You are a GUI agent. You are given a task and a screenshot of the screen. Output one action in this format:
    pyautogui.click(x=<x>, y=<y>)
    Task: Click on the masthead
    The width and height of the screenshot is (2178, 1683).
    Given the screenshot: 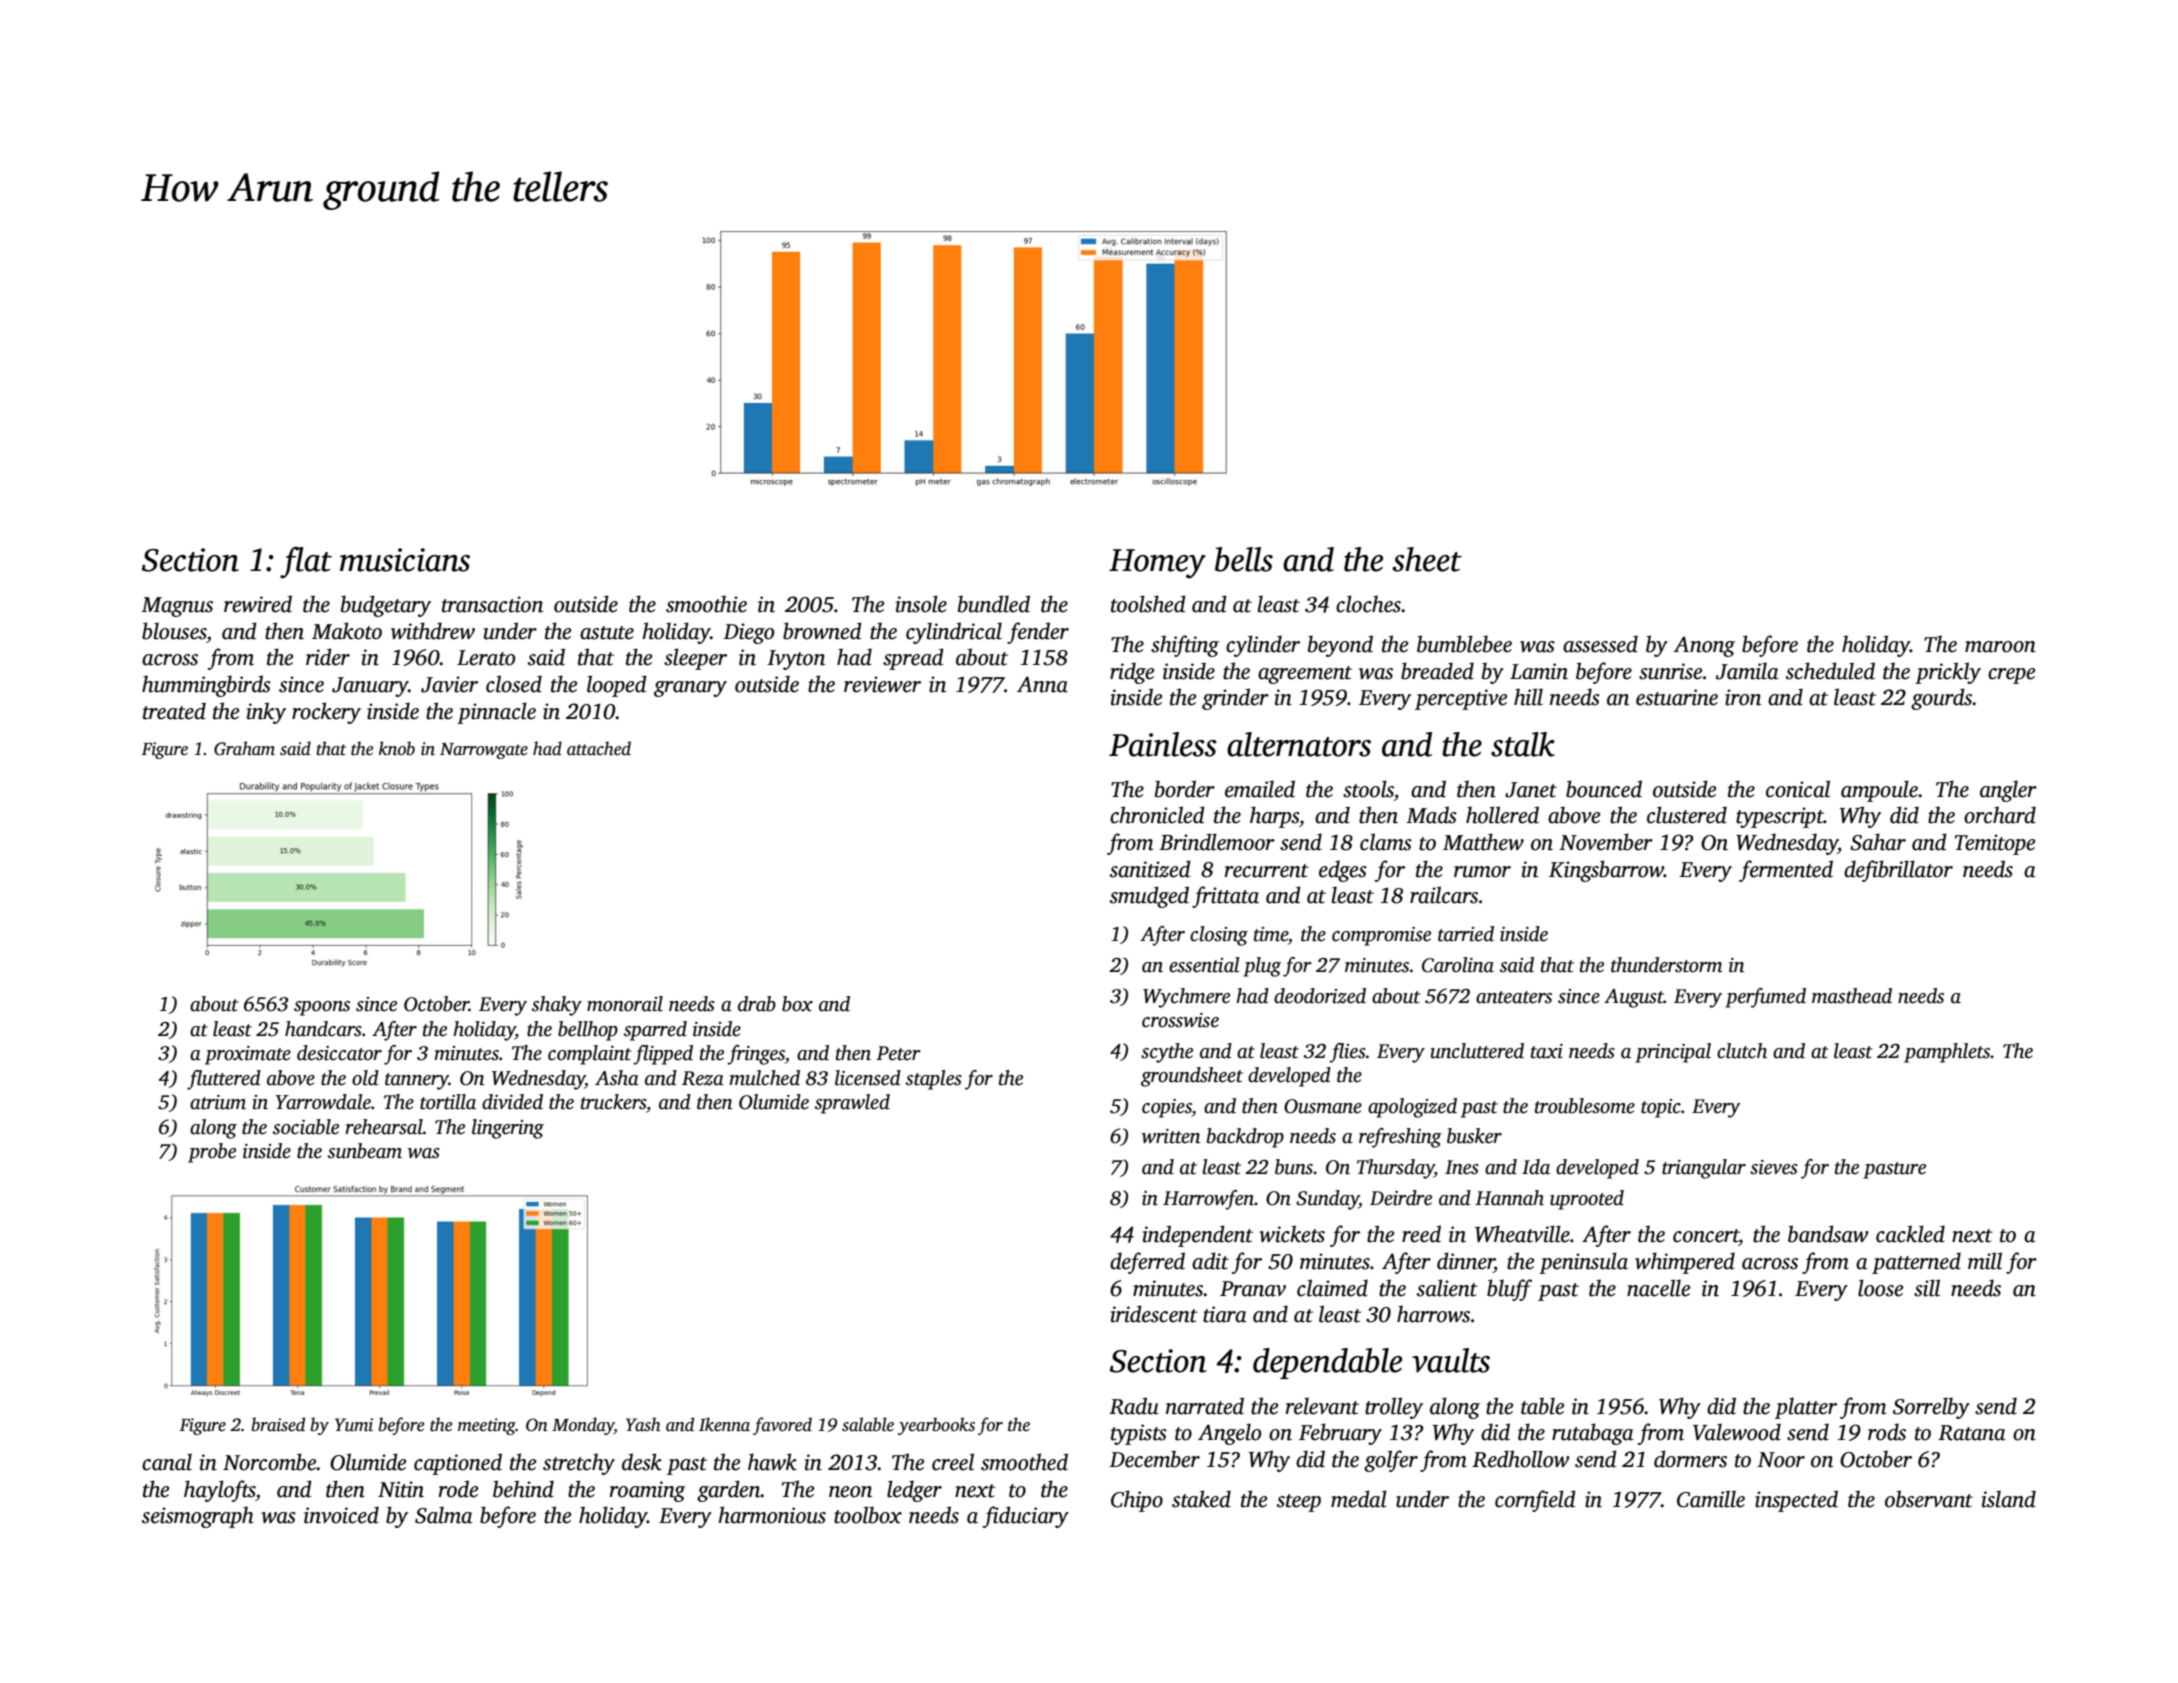 What is the action you would take?
    pyautogui.click(x=1852, y=996)
